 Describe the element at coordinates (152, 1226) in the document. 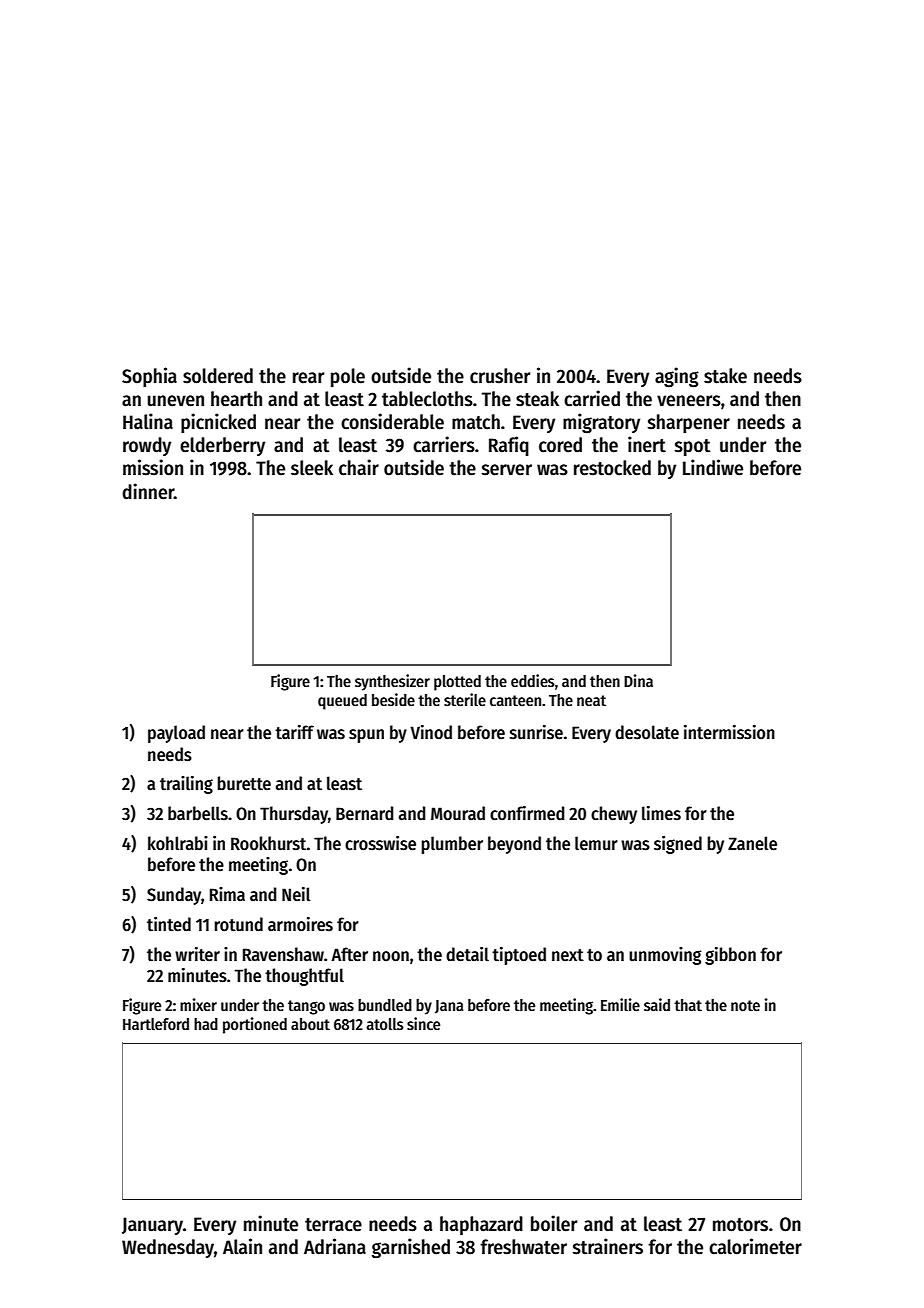

I see `January` at that location.
